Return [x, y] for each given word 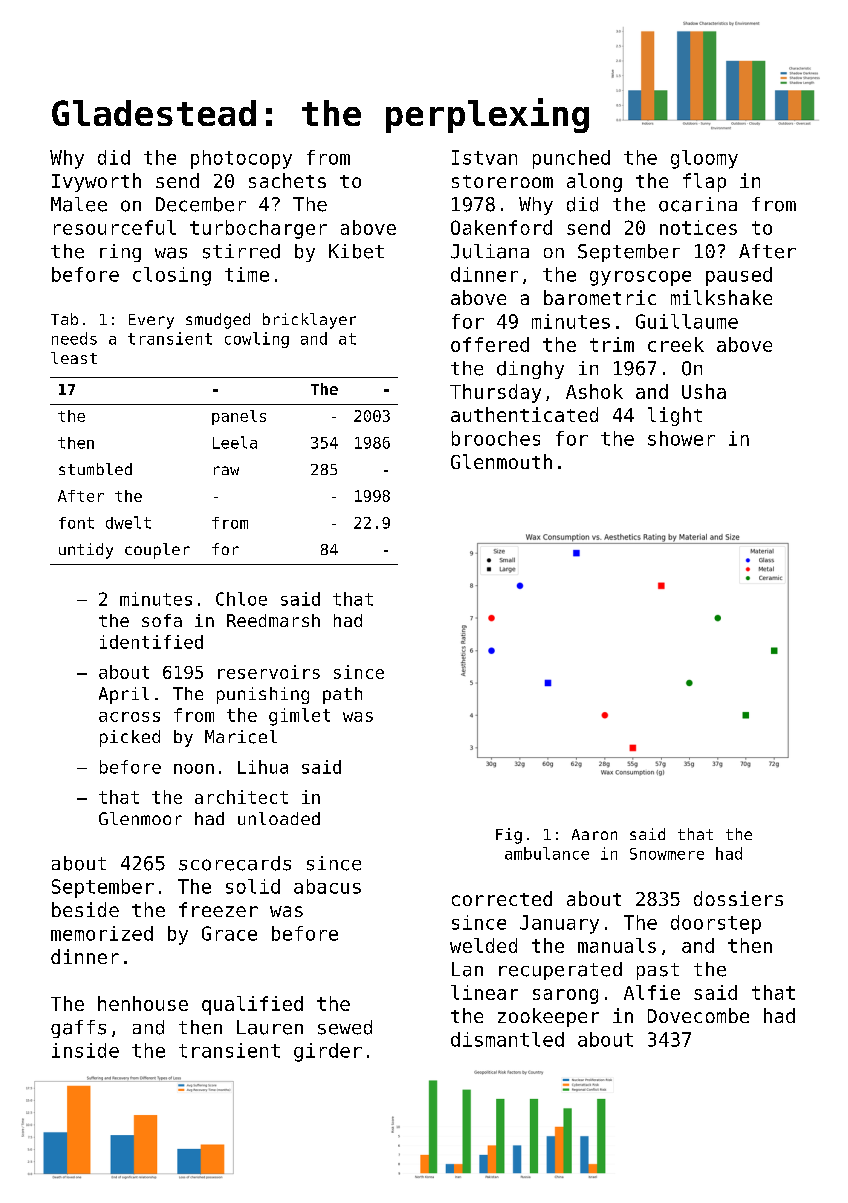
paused [739, 276]
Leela [235, 442]
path [342, 695]
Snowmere [667, 854]
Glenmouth [501, 461]
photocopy [241, 159]
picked [130, 738]
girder [328, 1052]
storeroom [502, 181]
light [675, 416]
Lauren [270, 1027]
